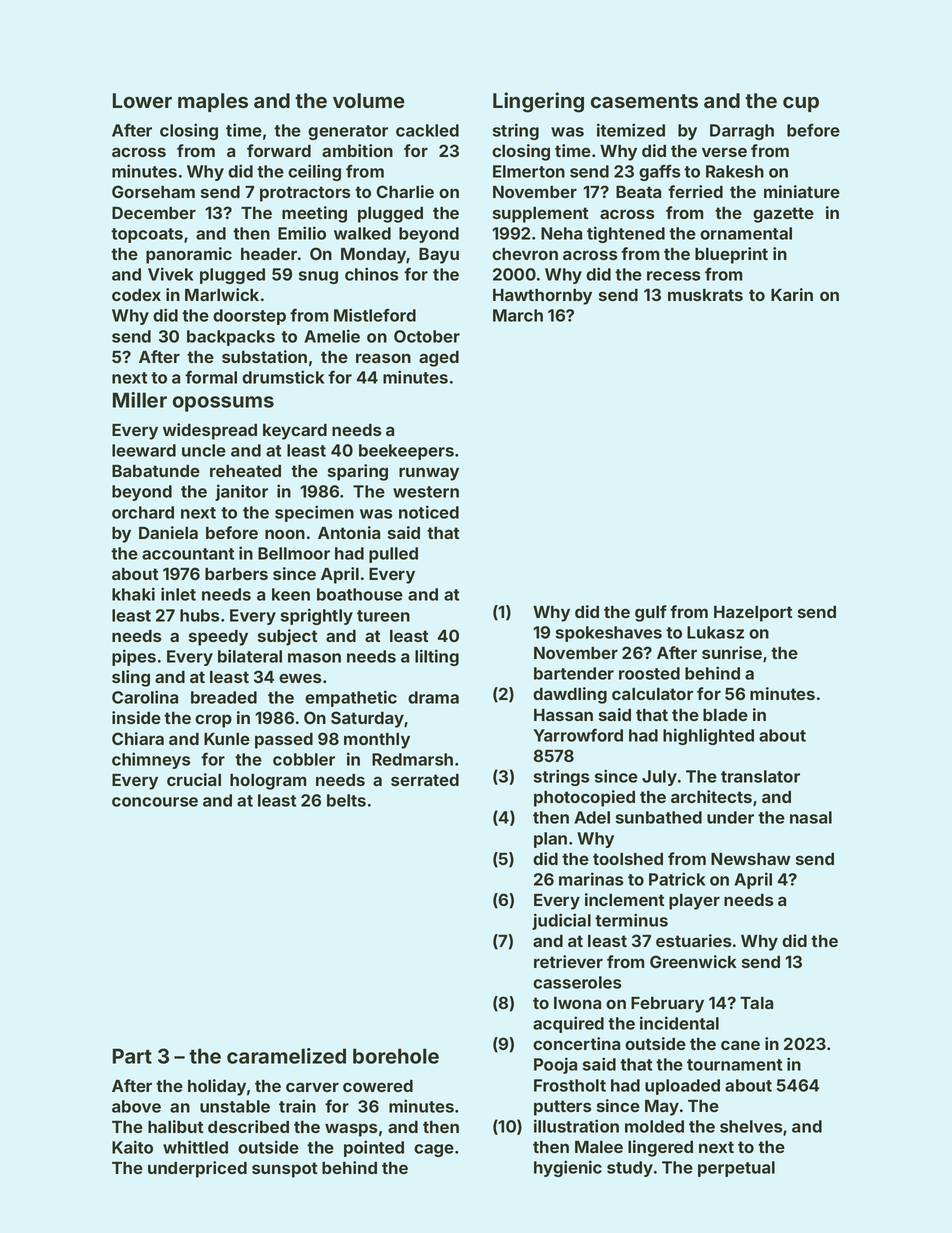 Image resolution: width=952 pixels, height=1233 pixels. What do you see at coordinates (189, 255) in the image?
I see `panoramic` at bounding box center [189, 255].
